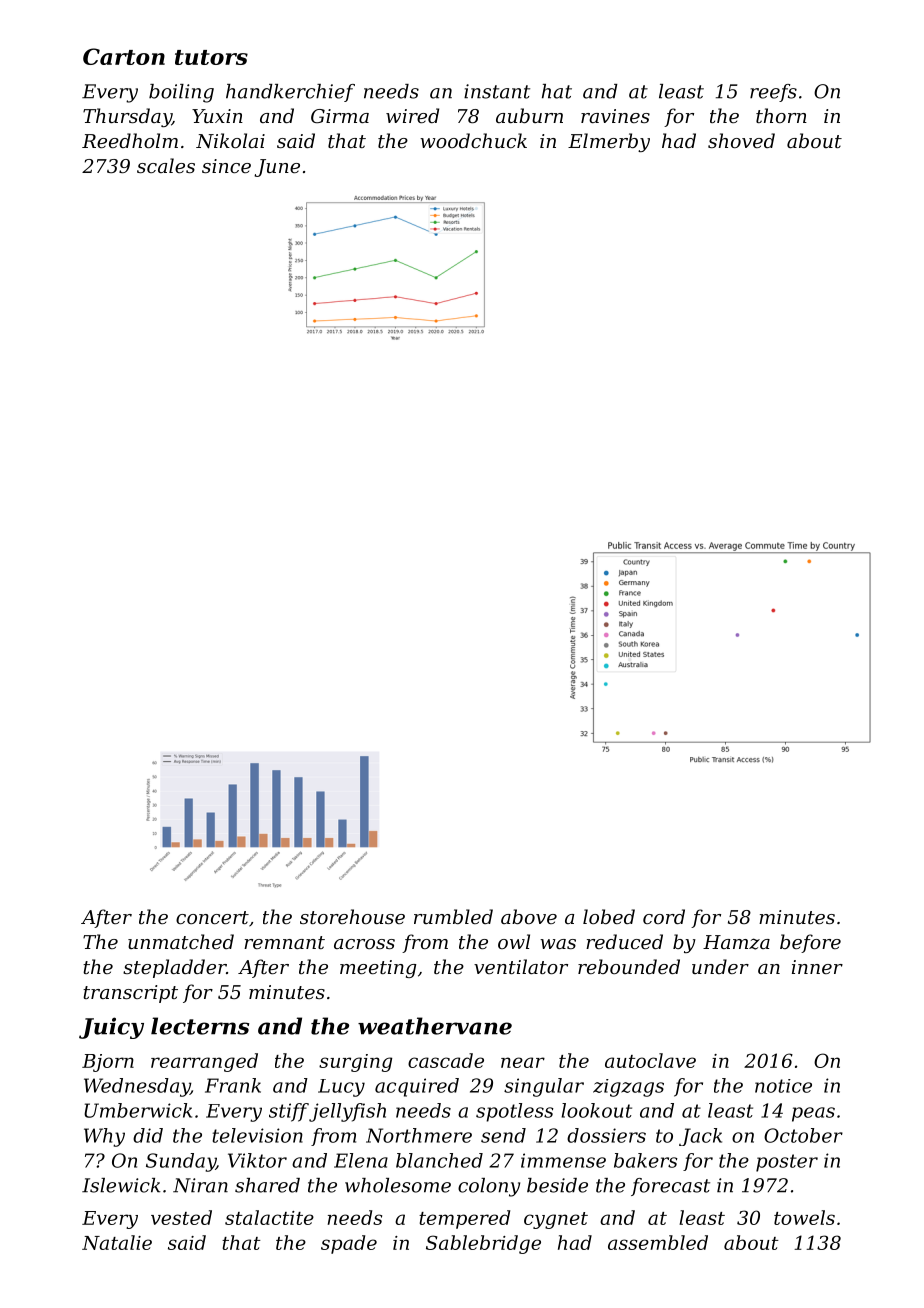 The height and width of the screenshot is (1308, 924). What do you see at coordinates (352, 916) in the screenshot?
I see `storehouse` at bounding box center [352, 916].
